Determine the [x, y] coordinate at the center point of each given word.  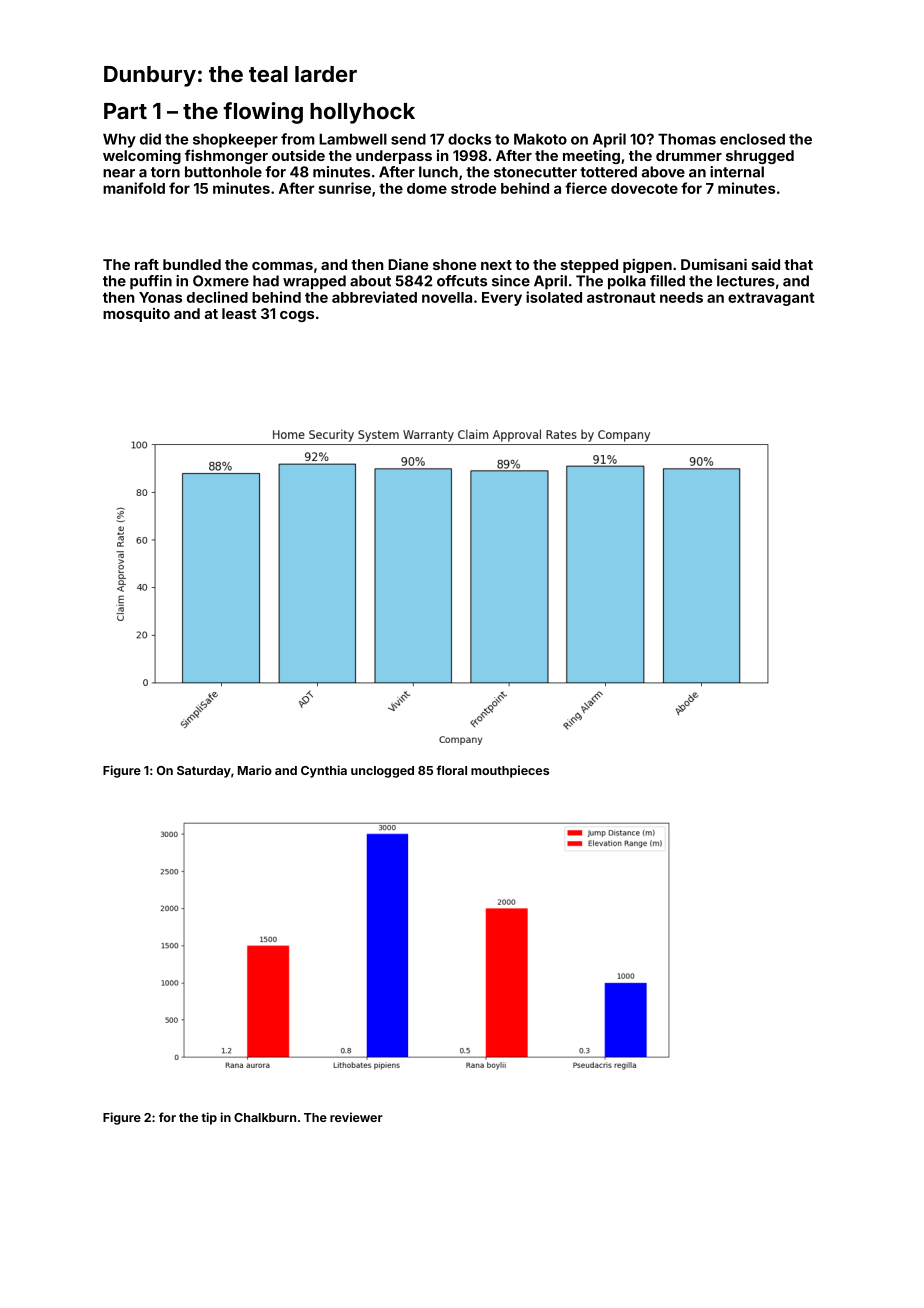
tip [209, 1118]
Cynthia [324, 771]
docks [469, 139]
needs [681, 297]
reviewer [356, 1117]
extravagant [771, 299]
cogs [297, 316]
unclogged [382, 772]
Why [119, 140]
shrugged [760, 157]
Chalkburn [265, 1117]
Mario [255, 770]
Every [502, 299]
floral [451, 770]
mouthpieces [510, 771]
